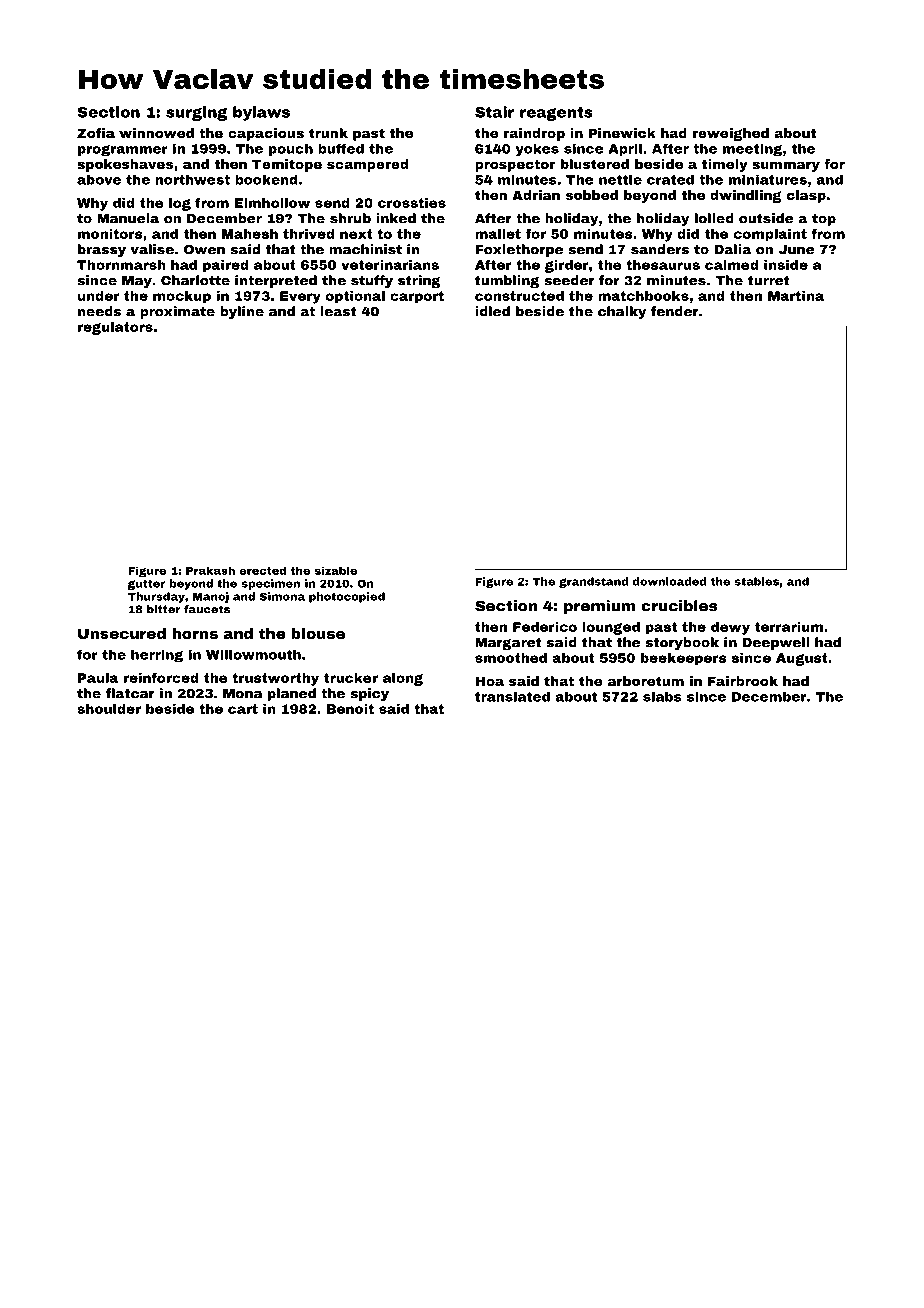 Image resolution: width=924 pixels, height=1308 pixels. I want to click on reweighed, so click(731, 134).
